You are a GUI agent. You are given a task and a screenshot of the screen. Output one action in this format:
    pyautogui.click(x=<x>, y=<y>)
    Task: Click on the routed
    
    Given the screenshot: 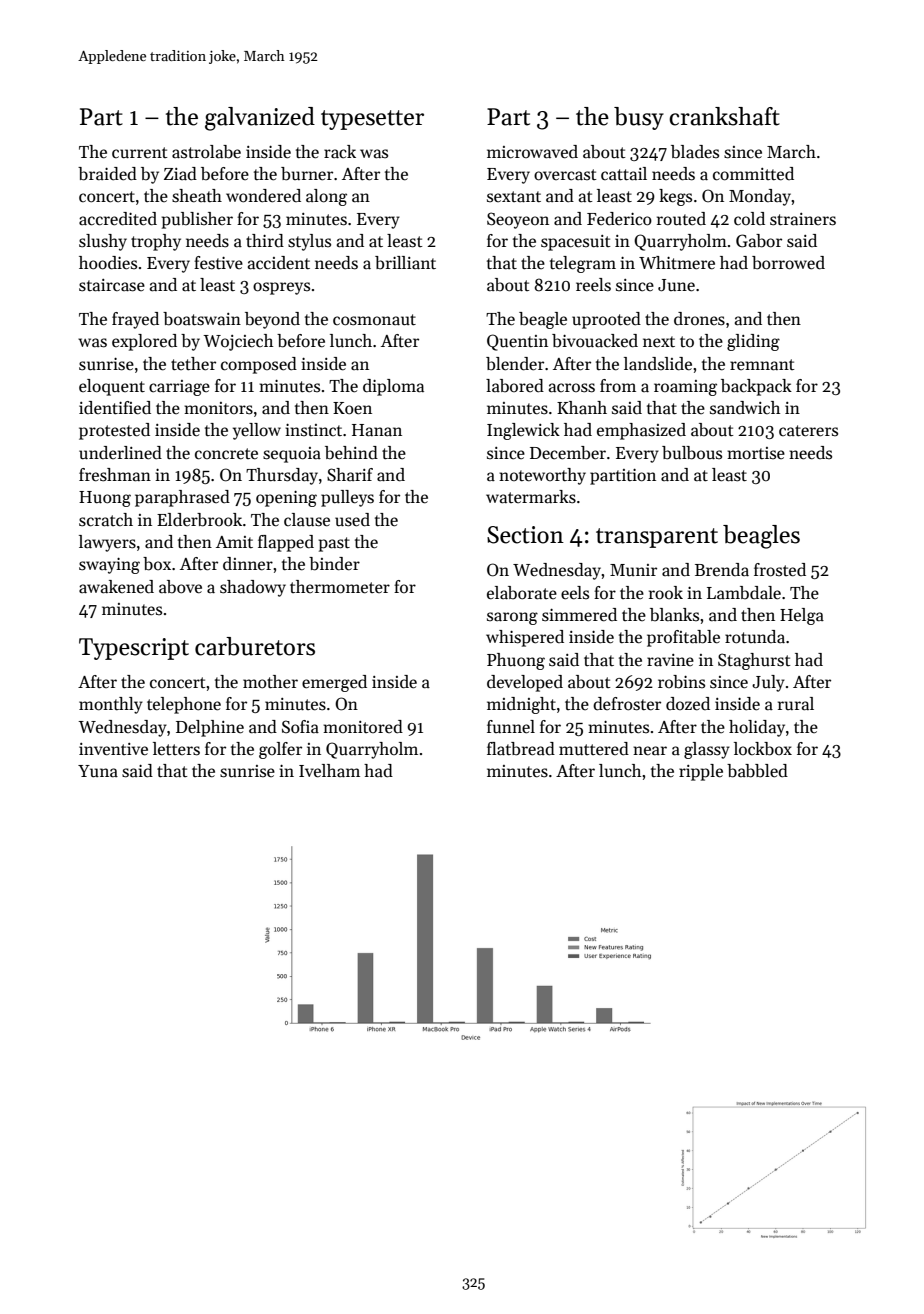 What is the action you would take?
    pyautogui.click(x=681, y=219)
